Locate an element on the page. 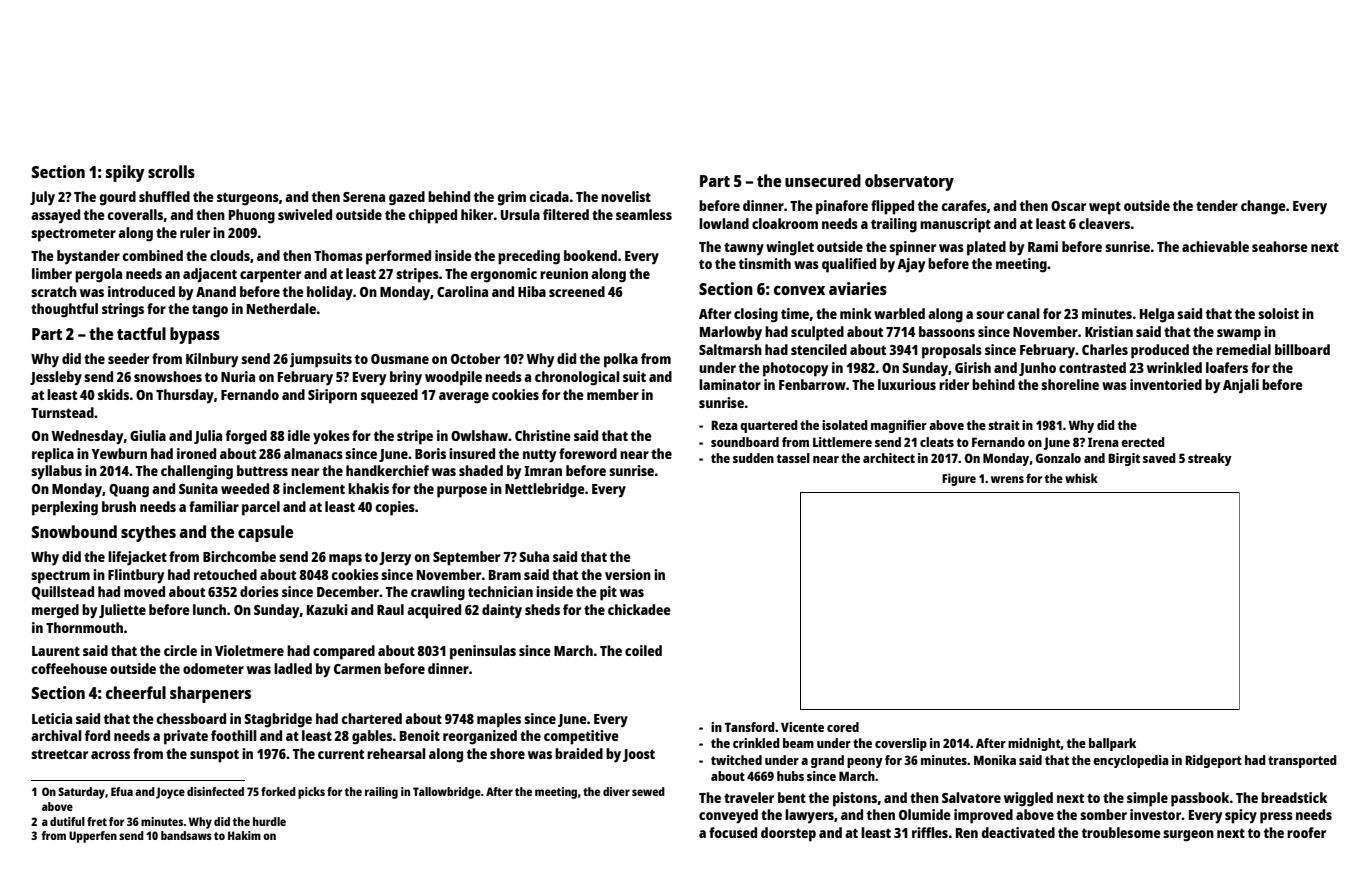 Image resolution: width=1372 pixels, height=887 pixels. merged is located at coordinates (55, 611).
